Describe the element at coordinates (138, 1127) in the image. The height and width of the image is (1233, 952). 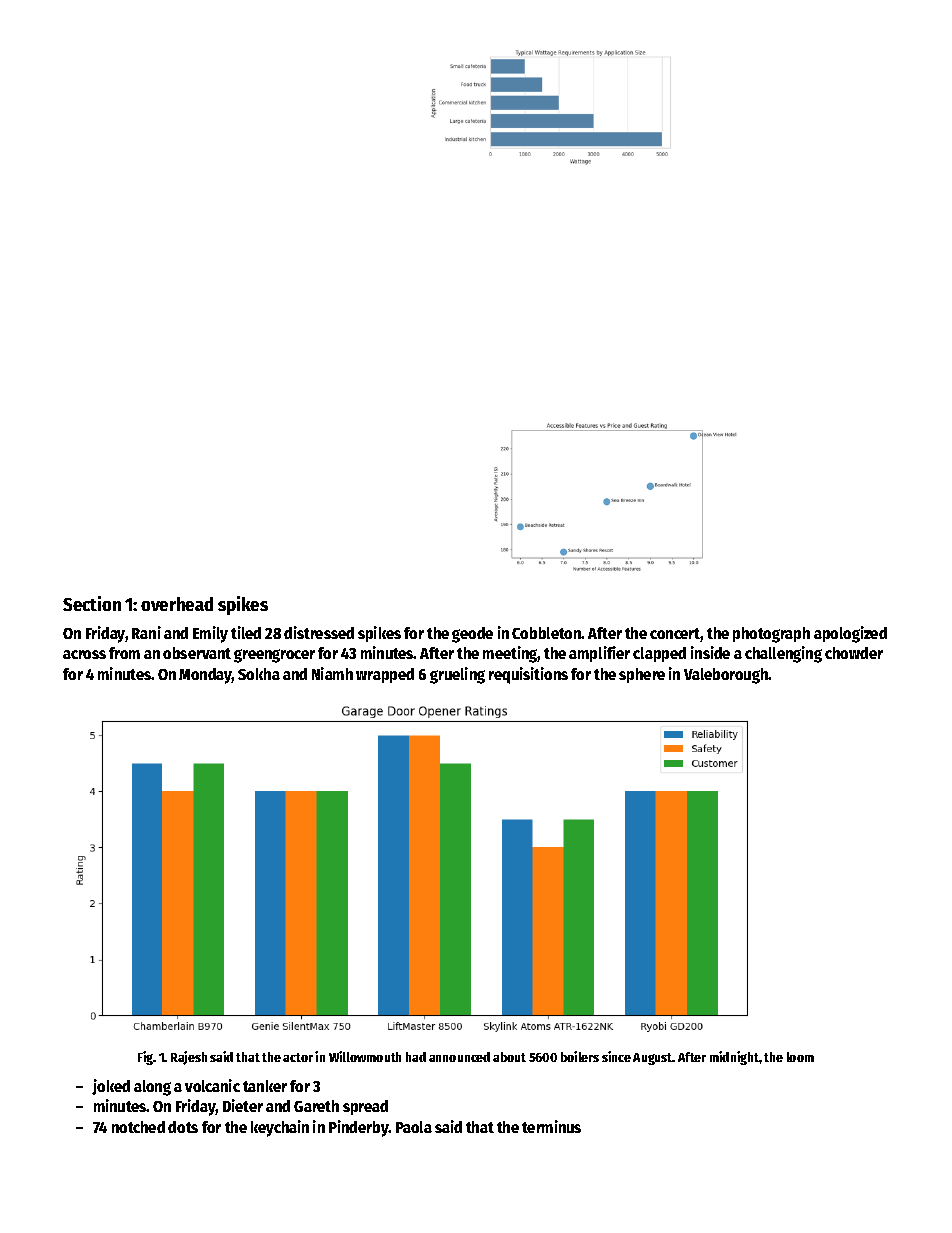
I see `notched` at that location.
